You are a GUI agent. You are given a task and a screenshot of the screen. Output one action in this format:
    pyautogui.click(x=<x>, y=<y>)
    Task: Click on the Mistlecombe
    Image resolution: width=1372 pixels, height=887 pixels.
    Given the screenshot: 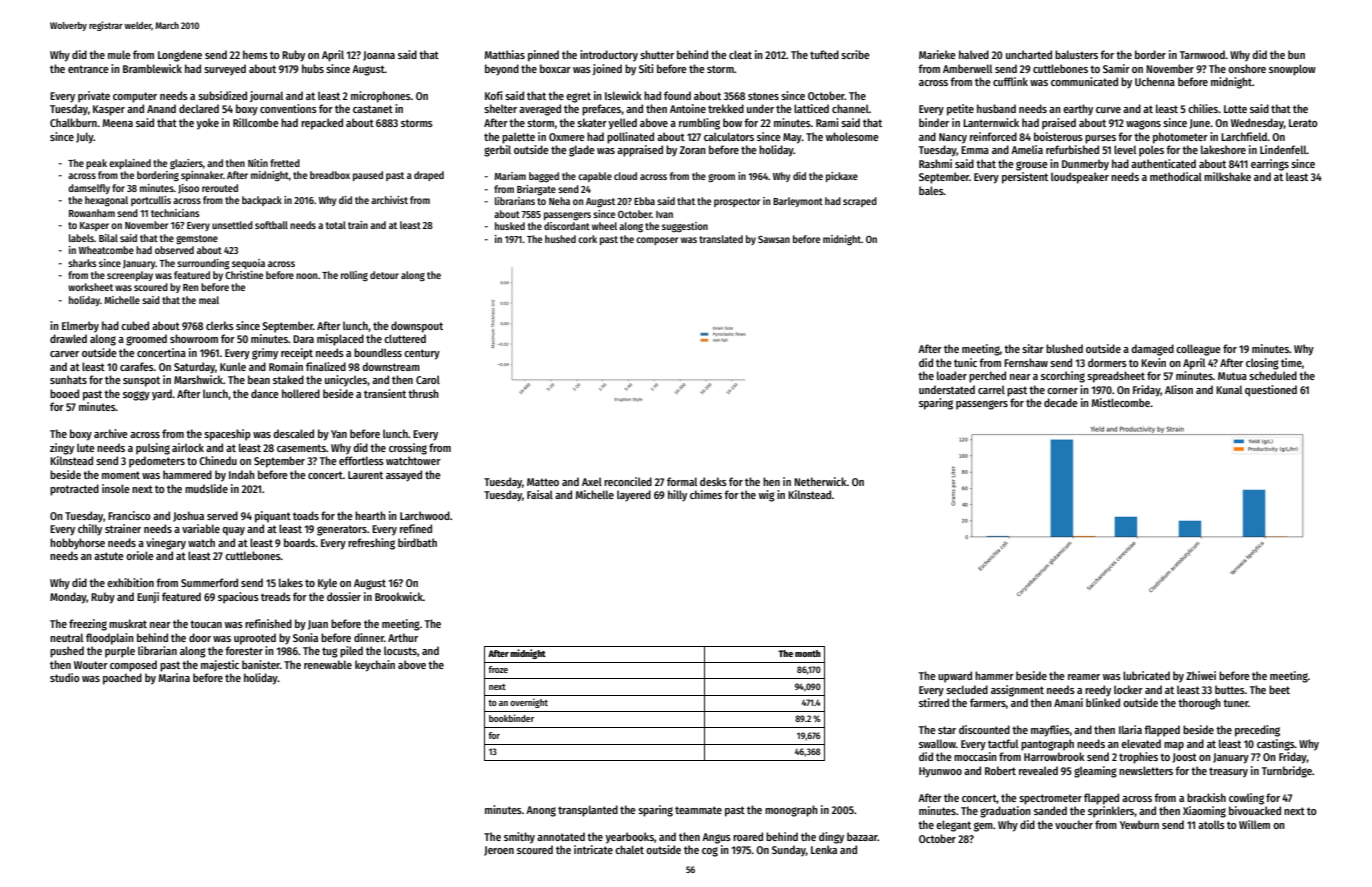 What is the action you would take?
    pyautogui.click(x=1121, y=402)
